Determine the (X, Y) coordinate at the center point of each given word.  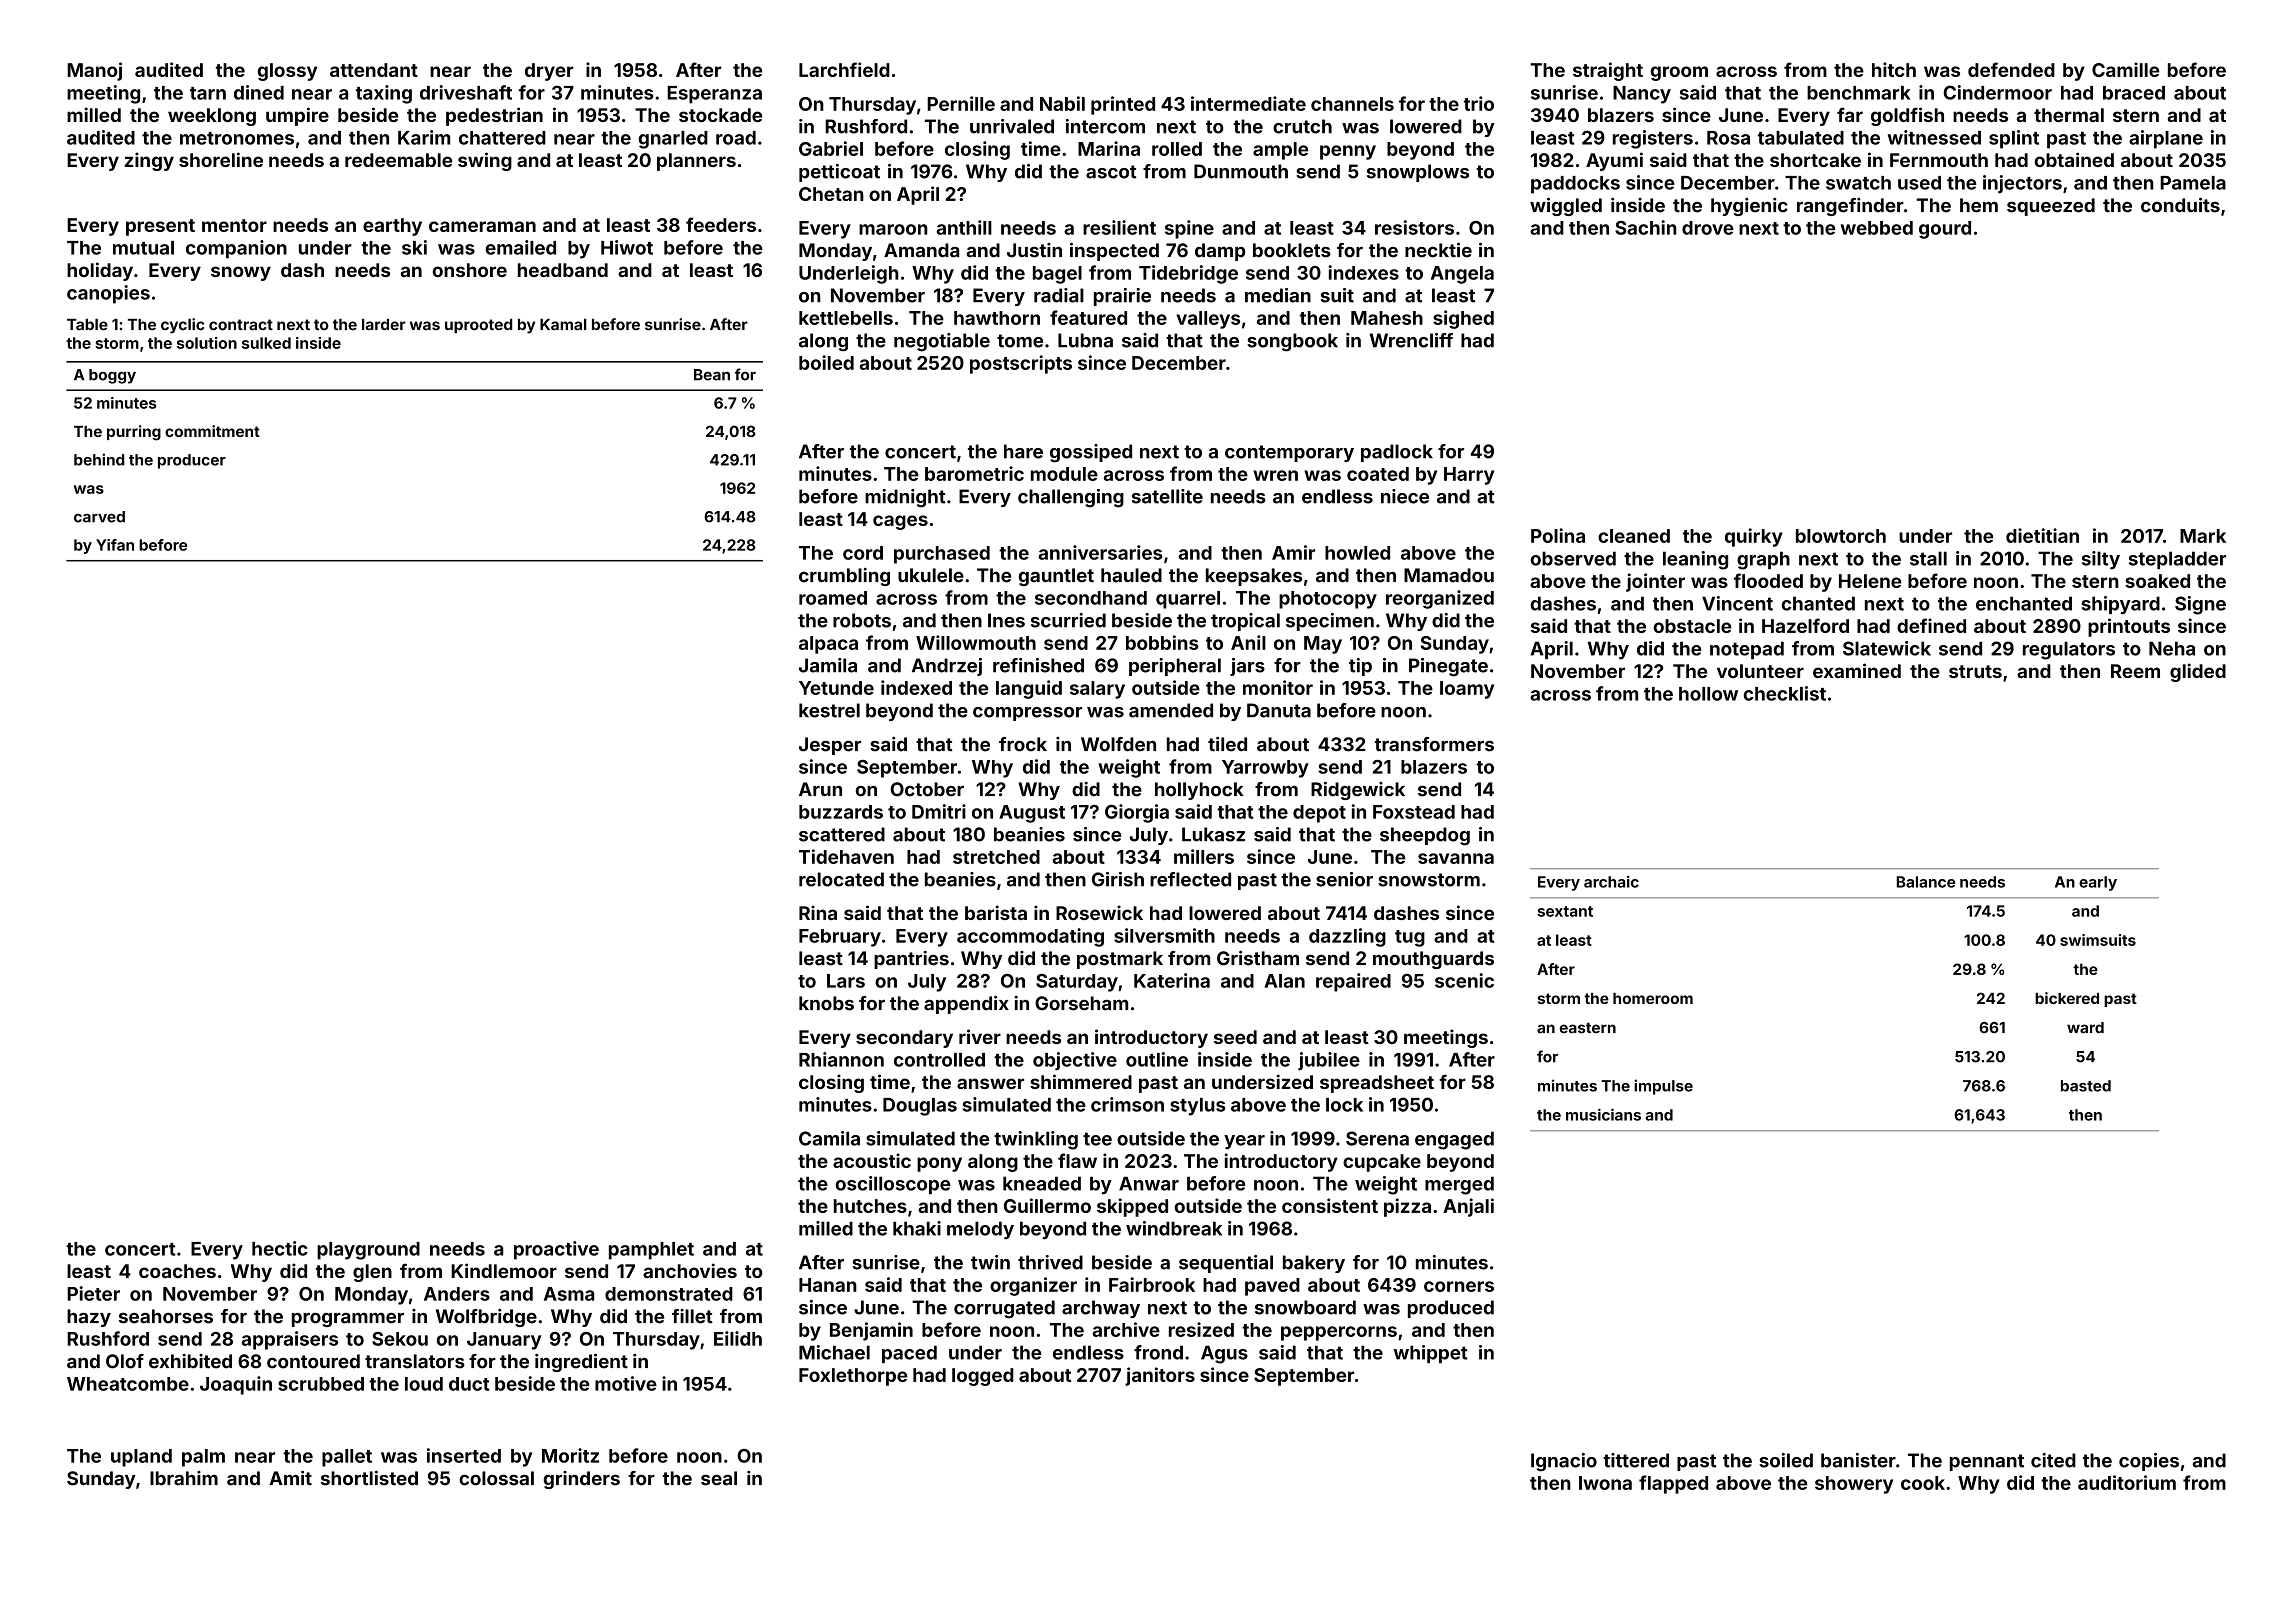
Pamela (2193, 183)
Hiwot (627, 247)
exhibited (190, 1361)
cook (1923, 1483)
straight (1608, 71)
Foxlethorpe (853, 1377)
